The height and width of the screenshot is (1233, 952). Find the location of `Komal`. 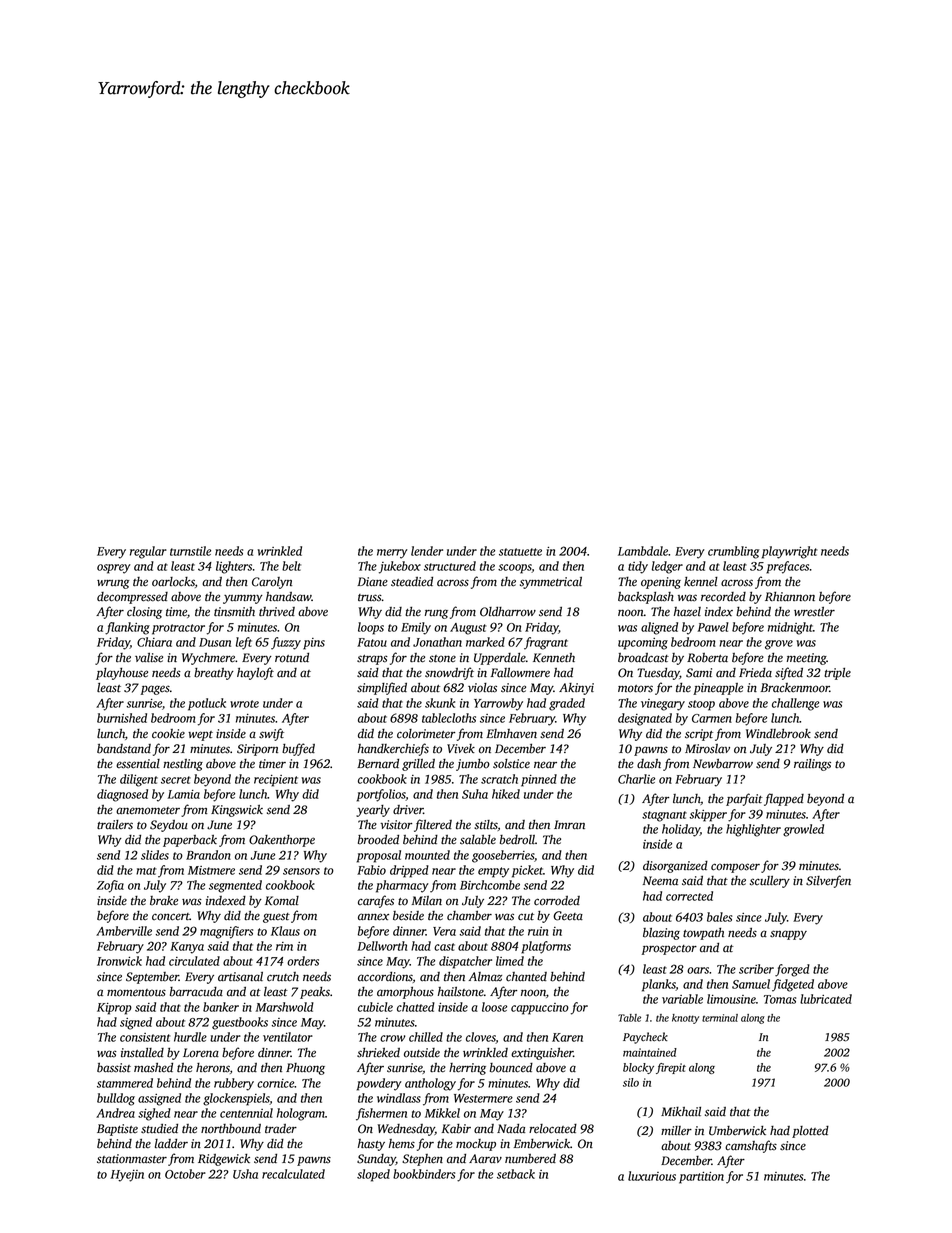

Komal is located at coordinates (282, 901).
